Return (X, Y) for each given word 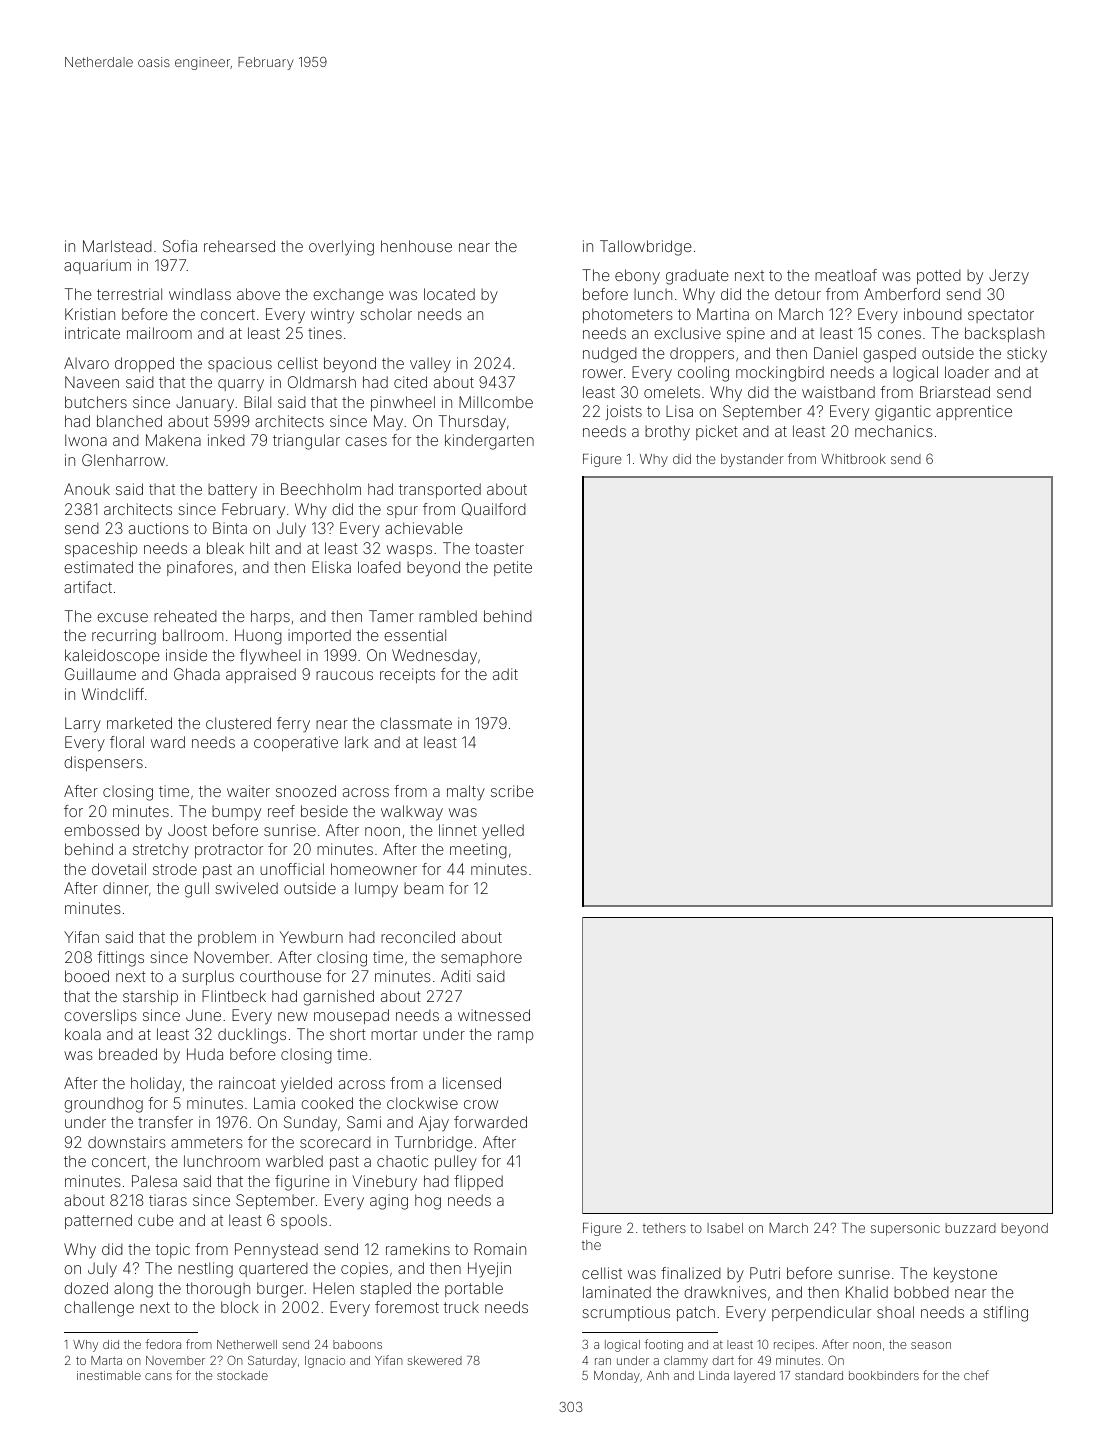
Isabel (725, 1228)
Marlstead (117, 246)
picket (717, 432)
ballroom (193, 635)
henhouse (416, 246)
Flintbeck (234, 996)
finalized (691, 1273)
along (133, 1290)
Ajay (434, 1124)
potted (939, 276)
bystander (752, 460)
